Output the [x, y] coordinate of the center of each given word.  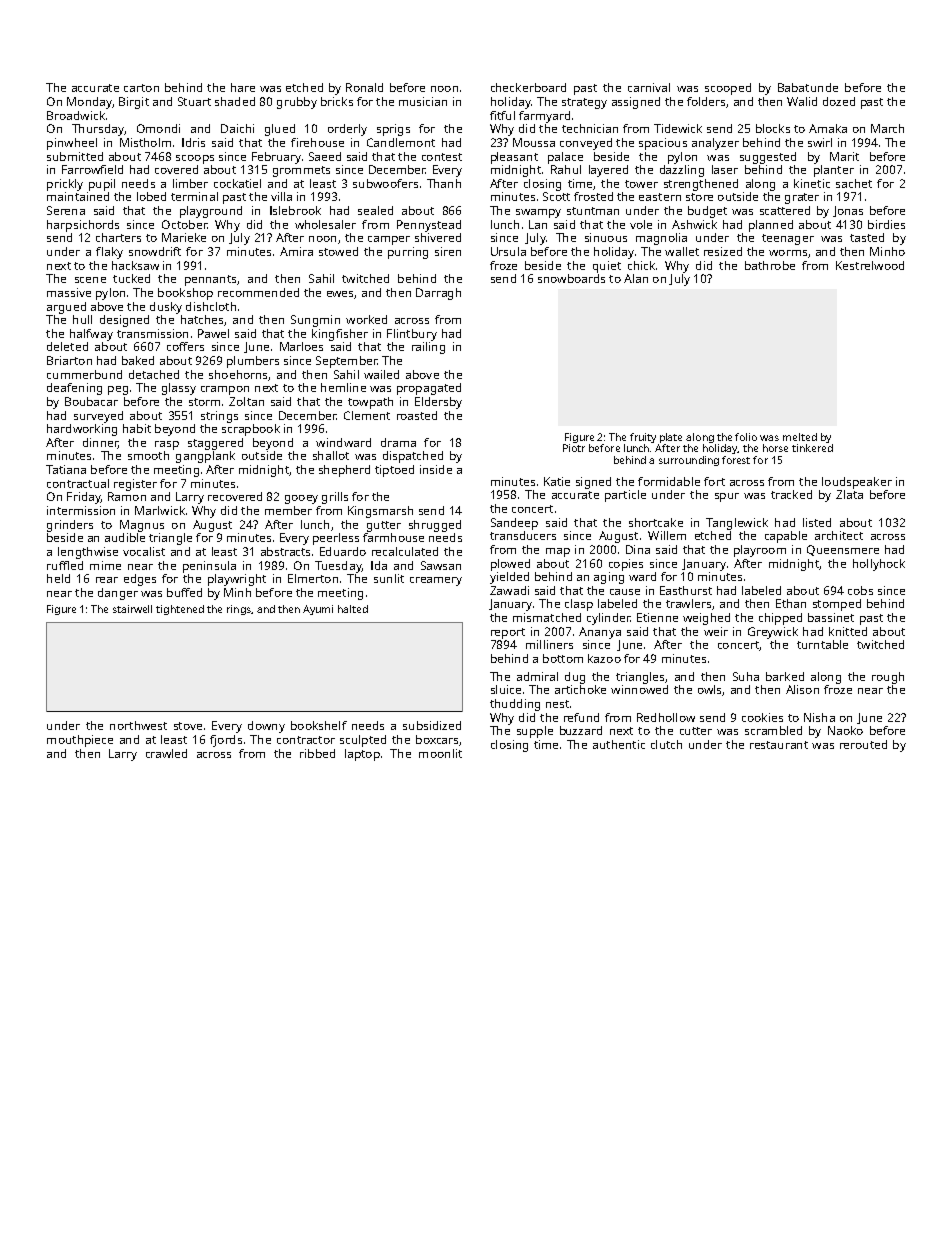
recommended [258, 292]
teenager [788, 239]
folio [746, 437]
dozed [839, 101]
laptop [362, 755]
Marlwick [160, 510]
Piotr [574, 448]
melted [800, 437]
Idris [193, 142]
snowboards [571, 278]
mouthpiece [80, 741]
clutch [666, 744]
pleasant [514, 158]
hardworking [82, 430]
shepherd [344, 471]
